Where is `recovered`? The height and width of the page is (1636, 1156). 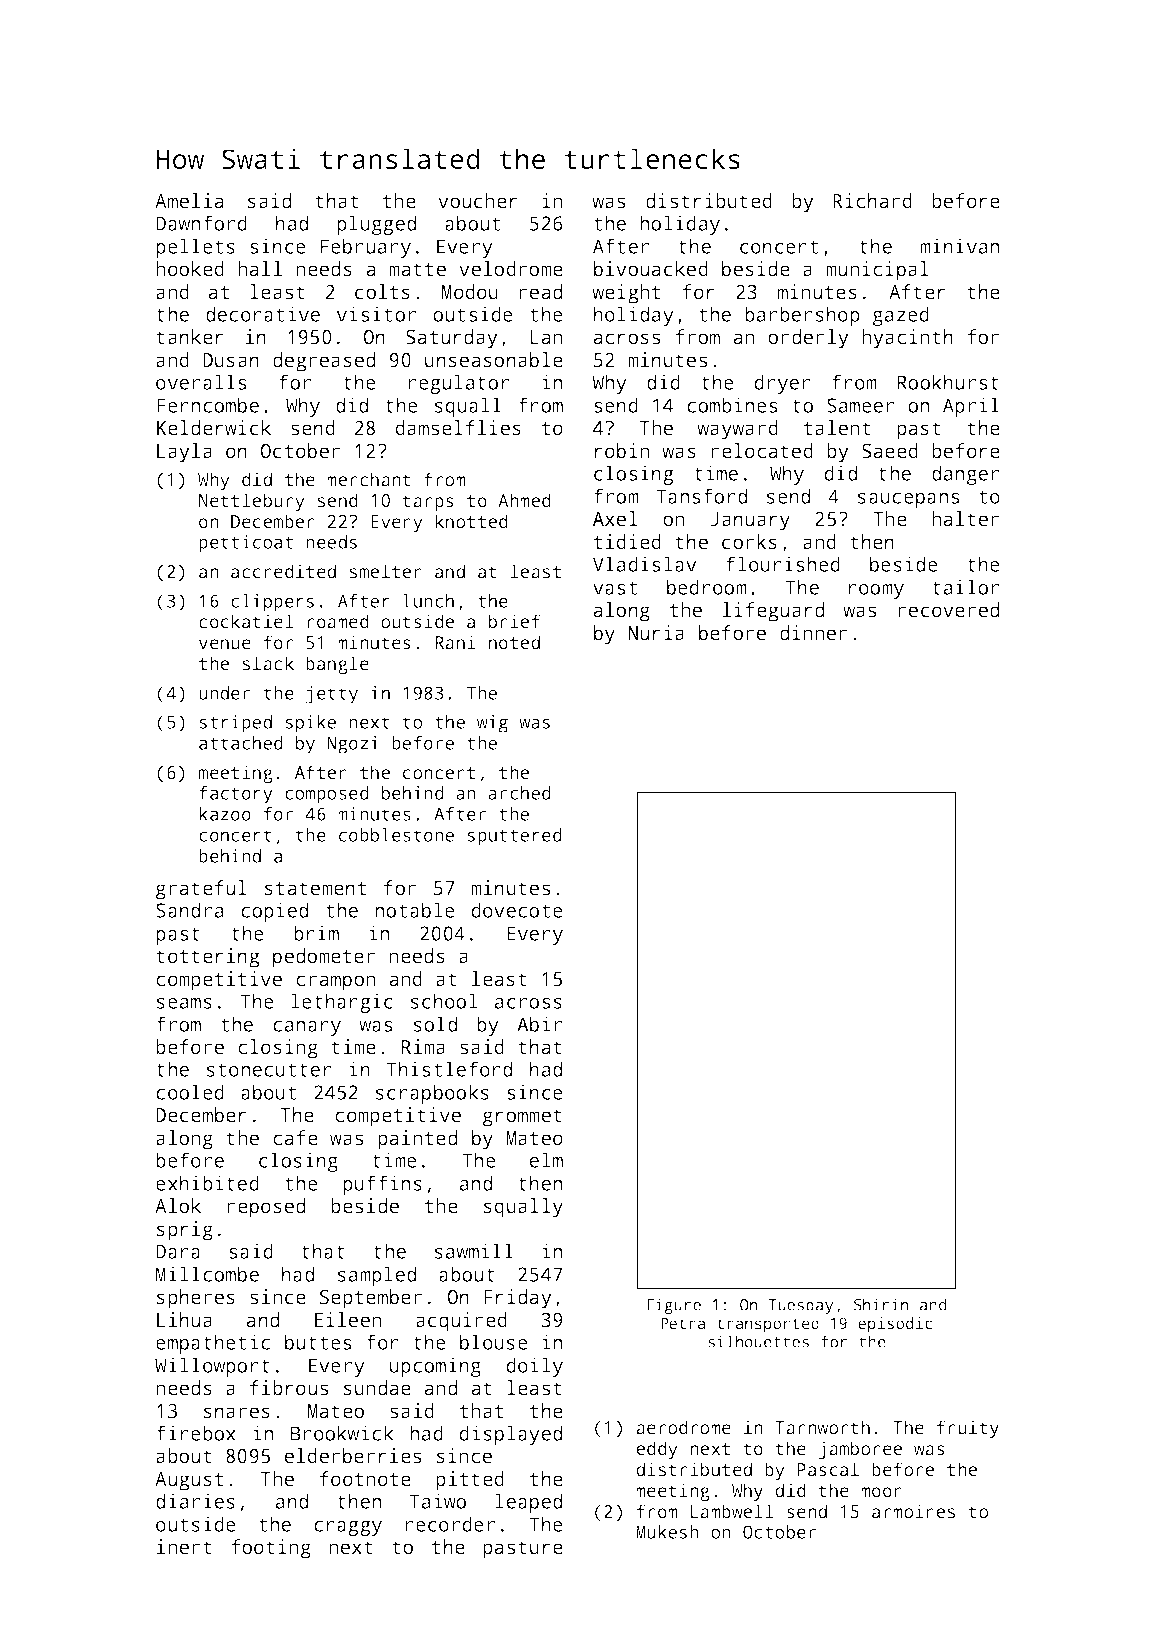 recovered is located at coordinates (948, 610).
